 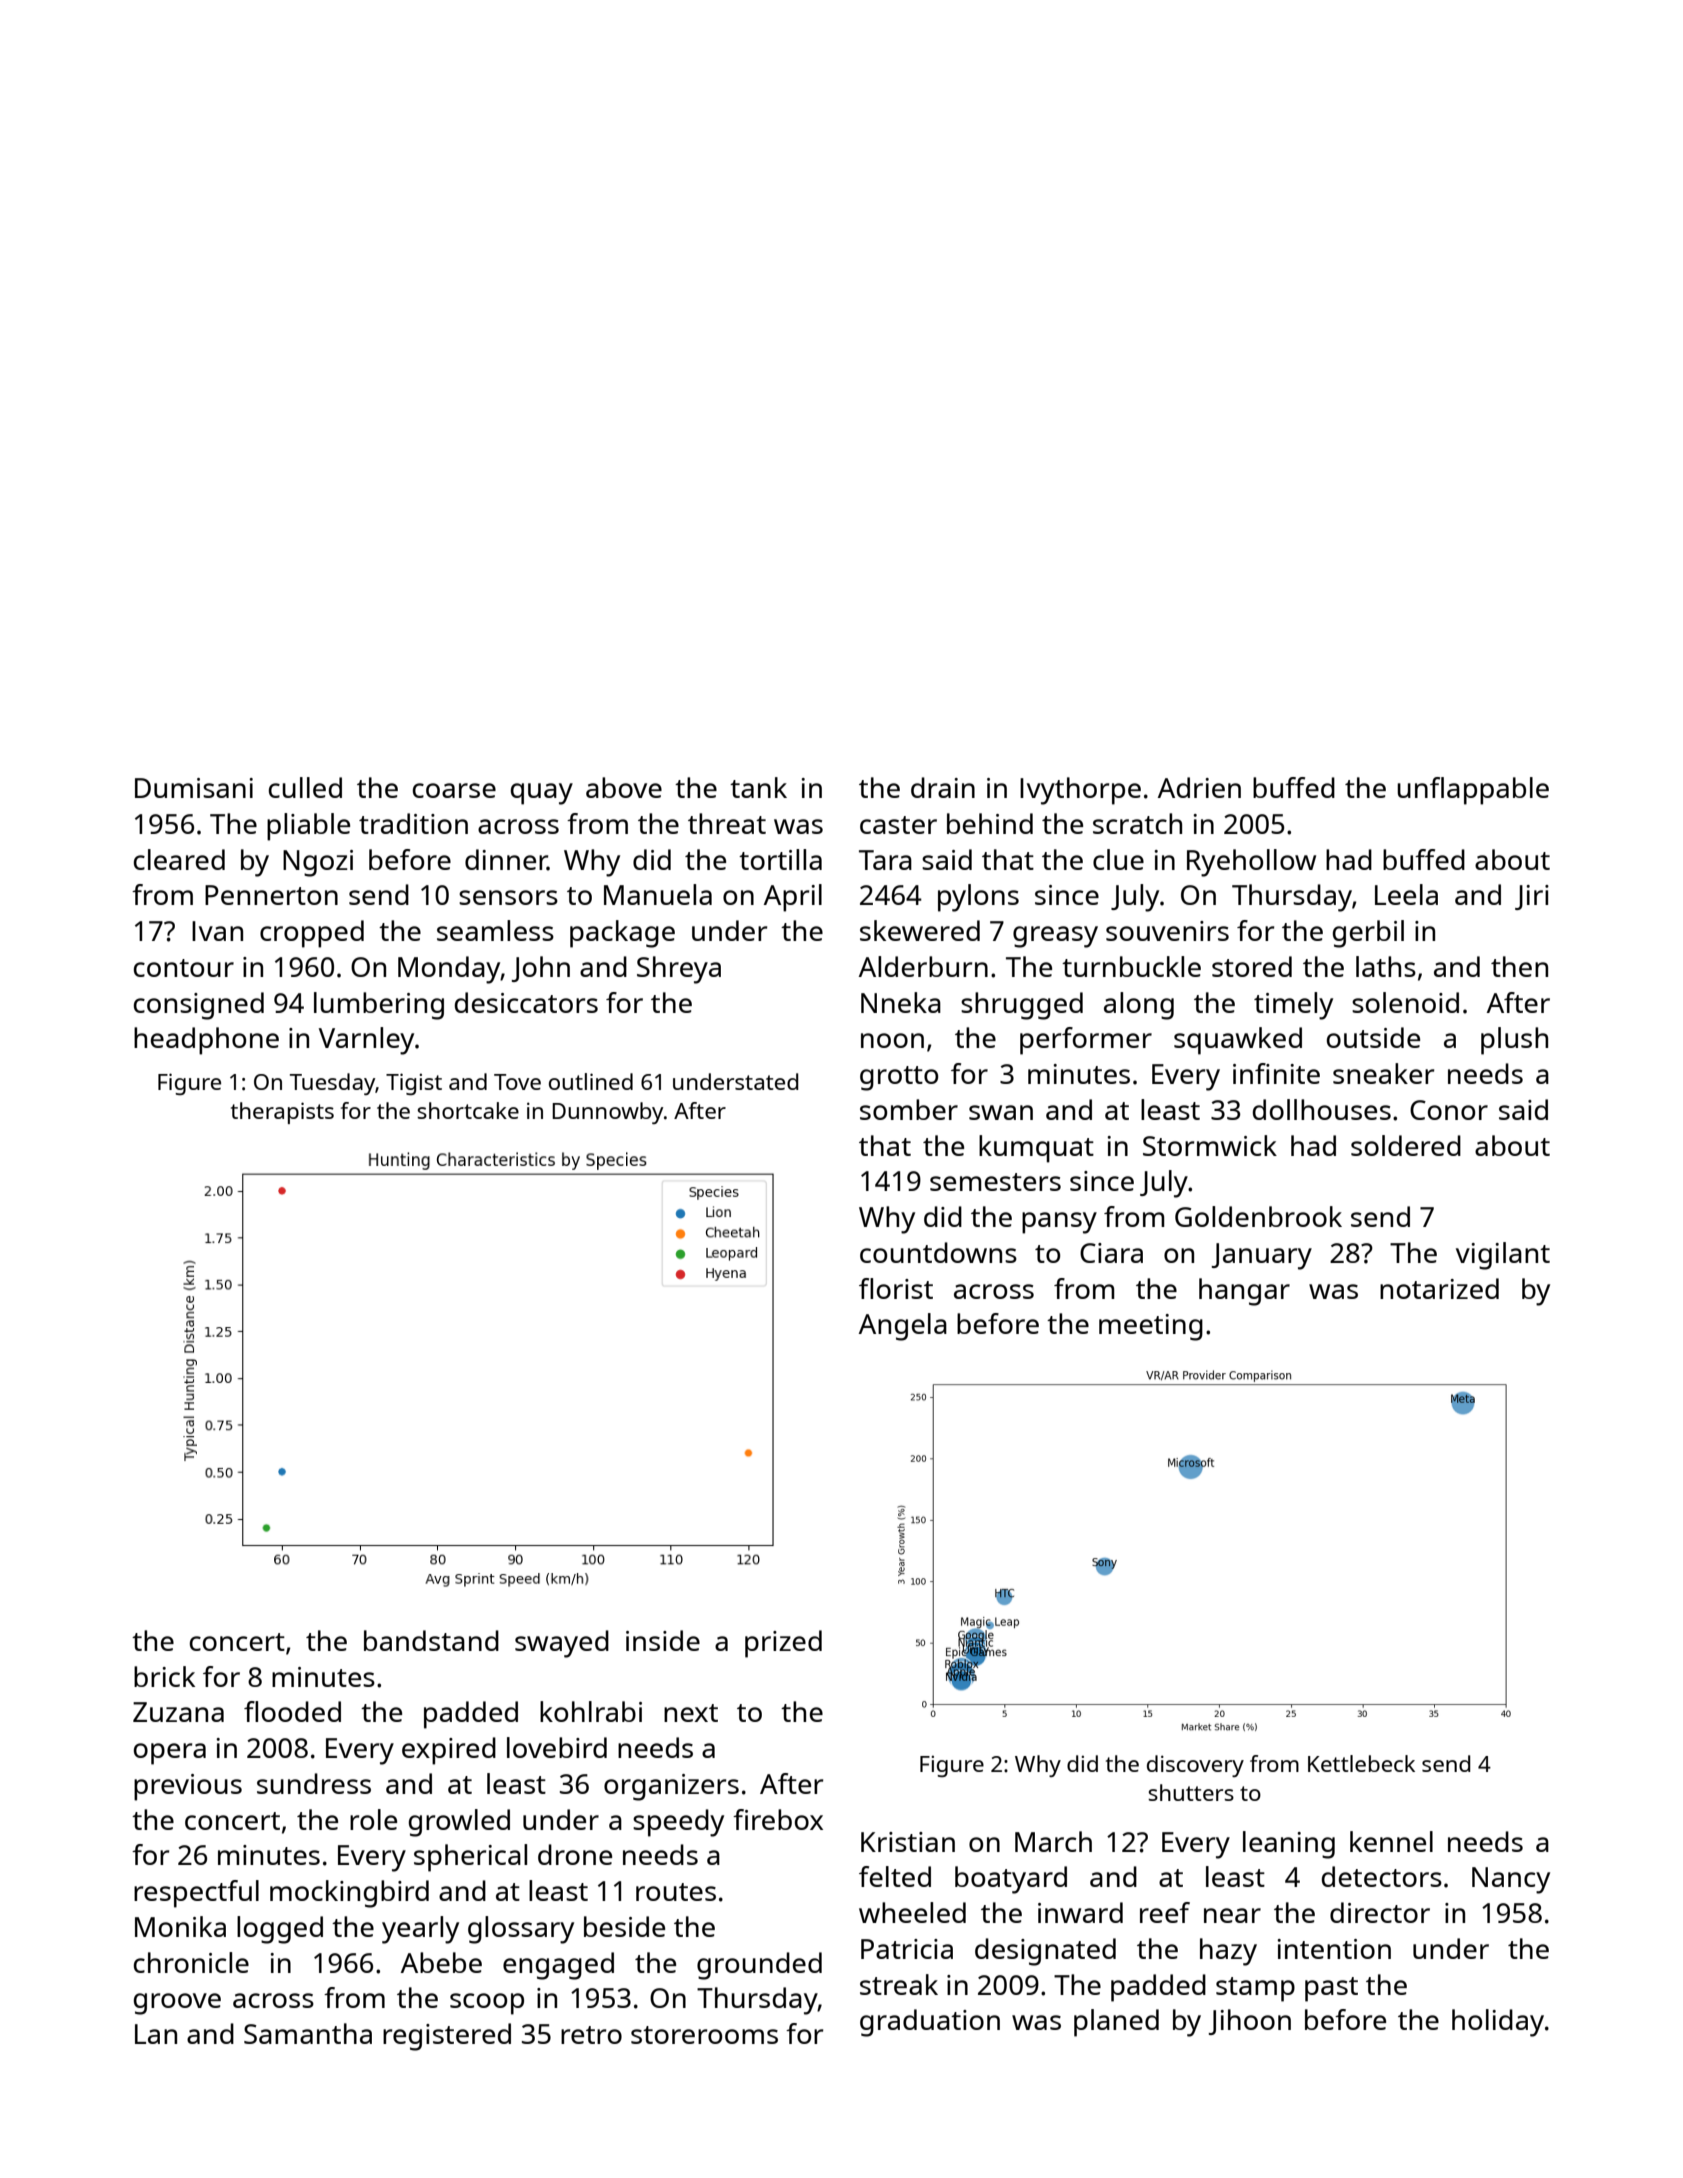 What do you see at coordinates (758, 787) in the page?
I see `tank` at bounding box center [758, 787].
